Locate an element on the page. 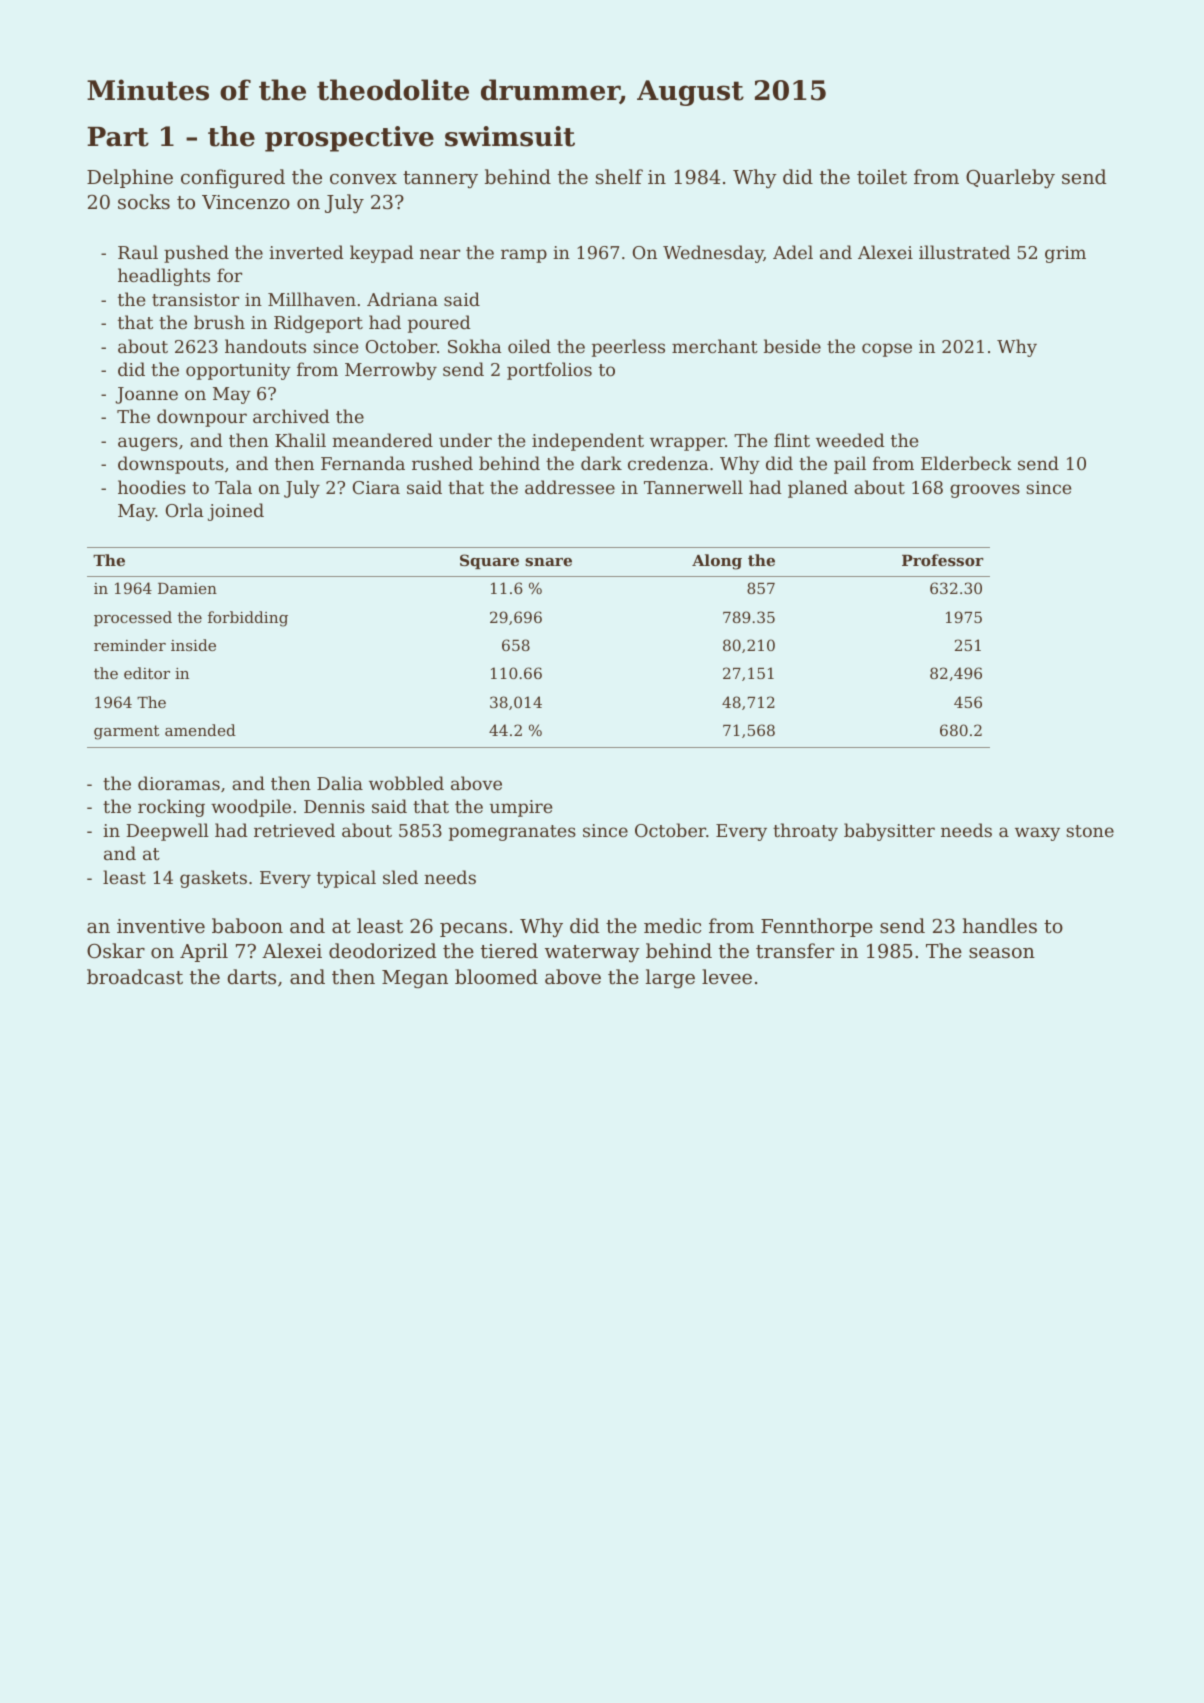  throaty is located at coordinates (805, 832).
